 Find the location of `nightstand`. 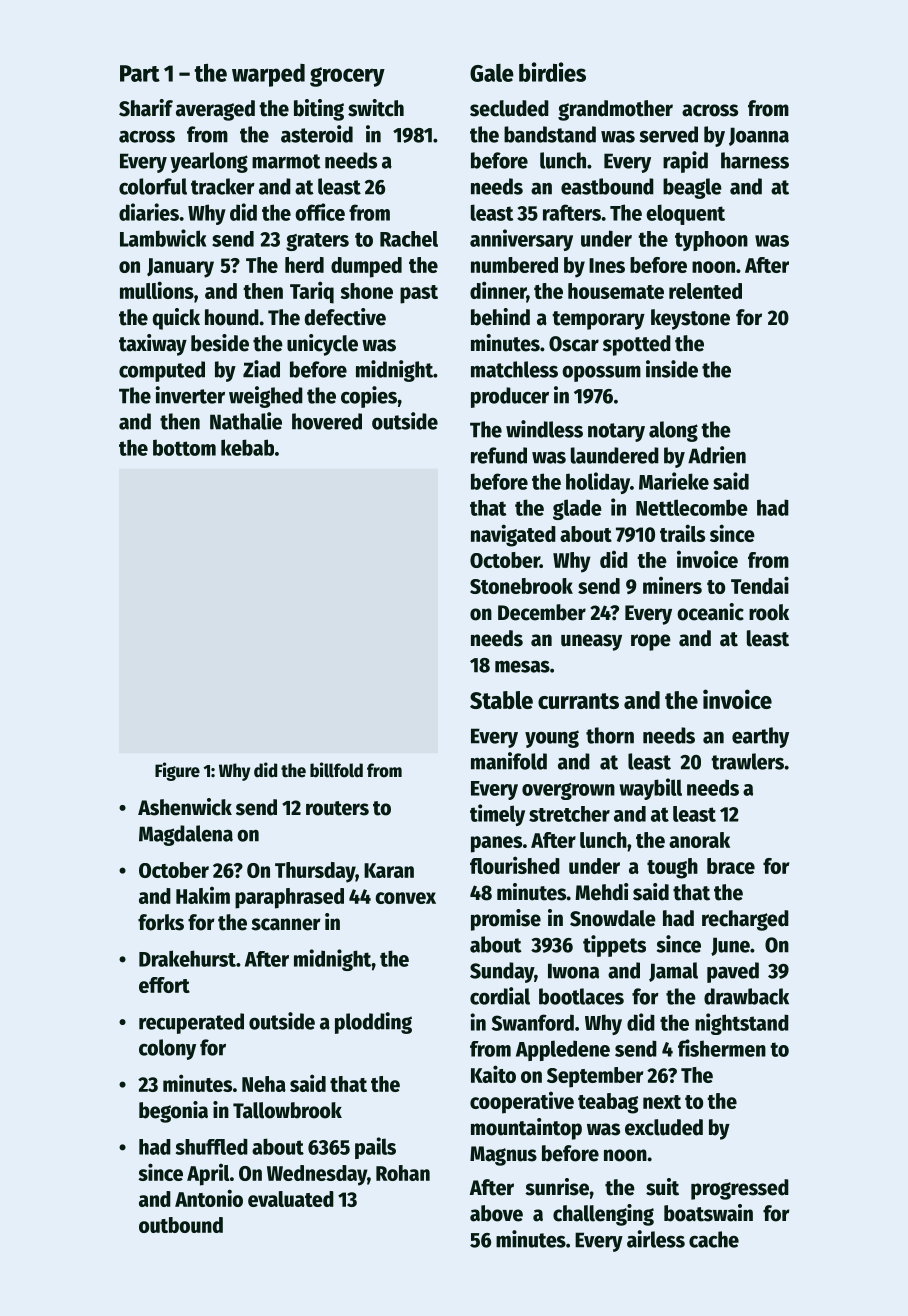

nightstand is located at coordinates (742, 1024).
